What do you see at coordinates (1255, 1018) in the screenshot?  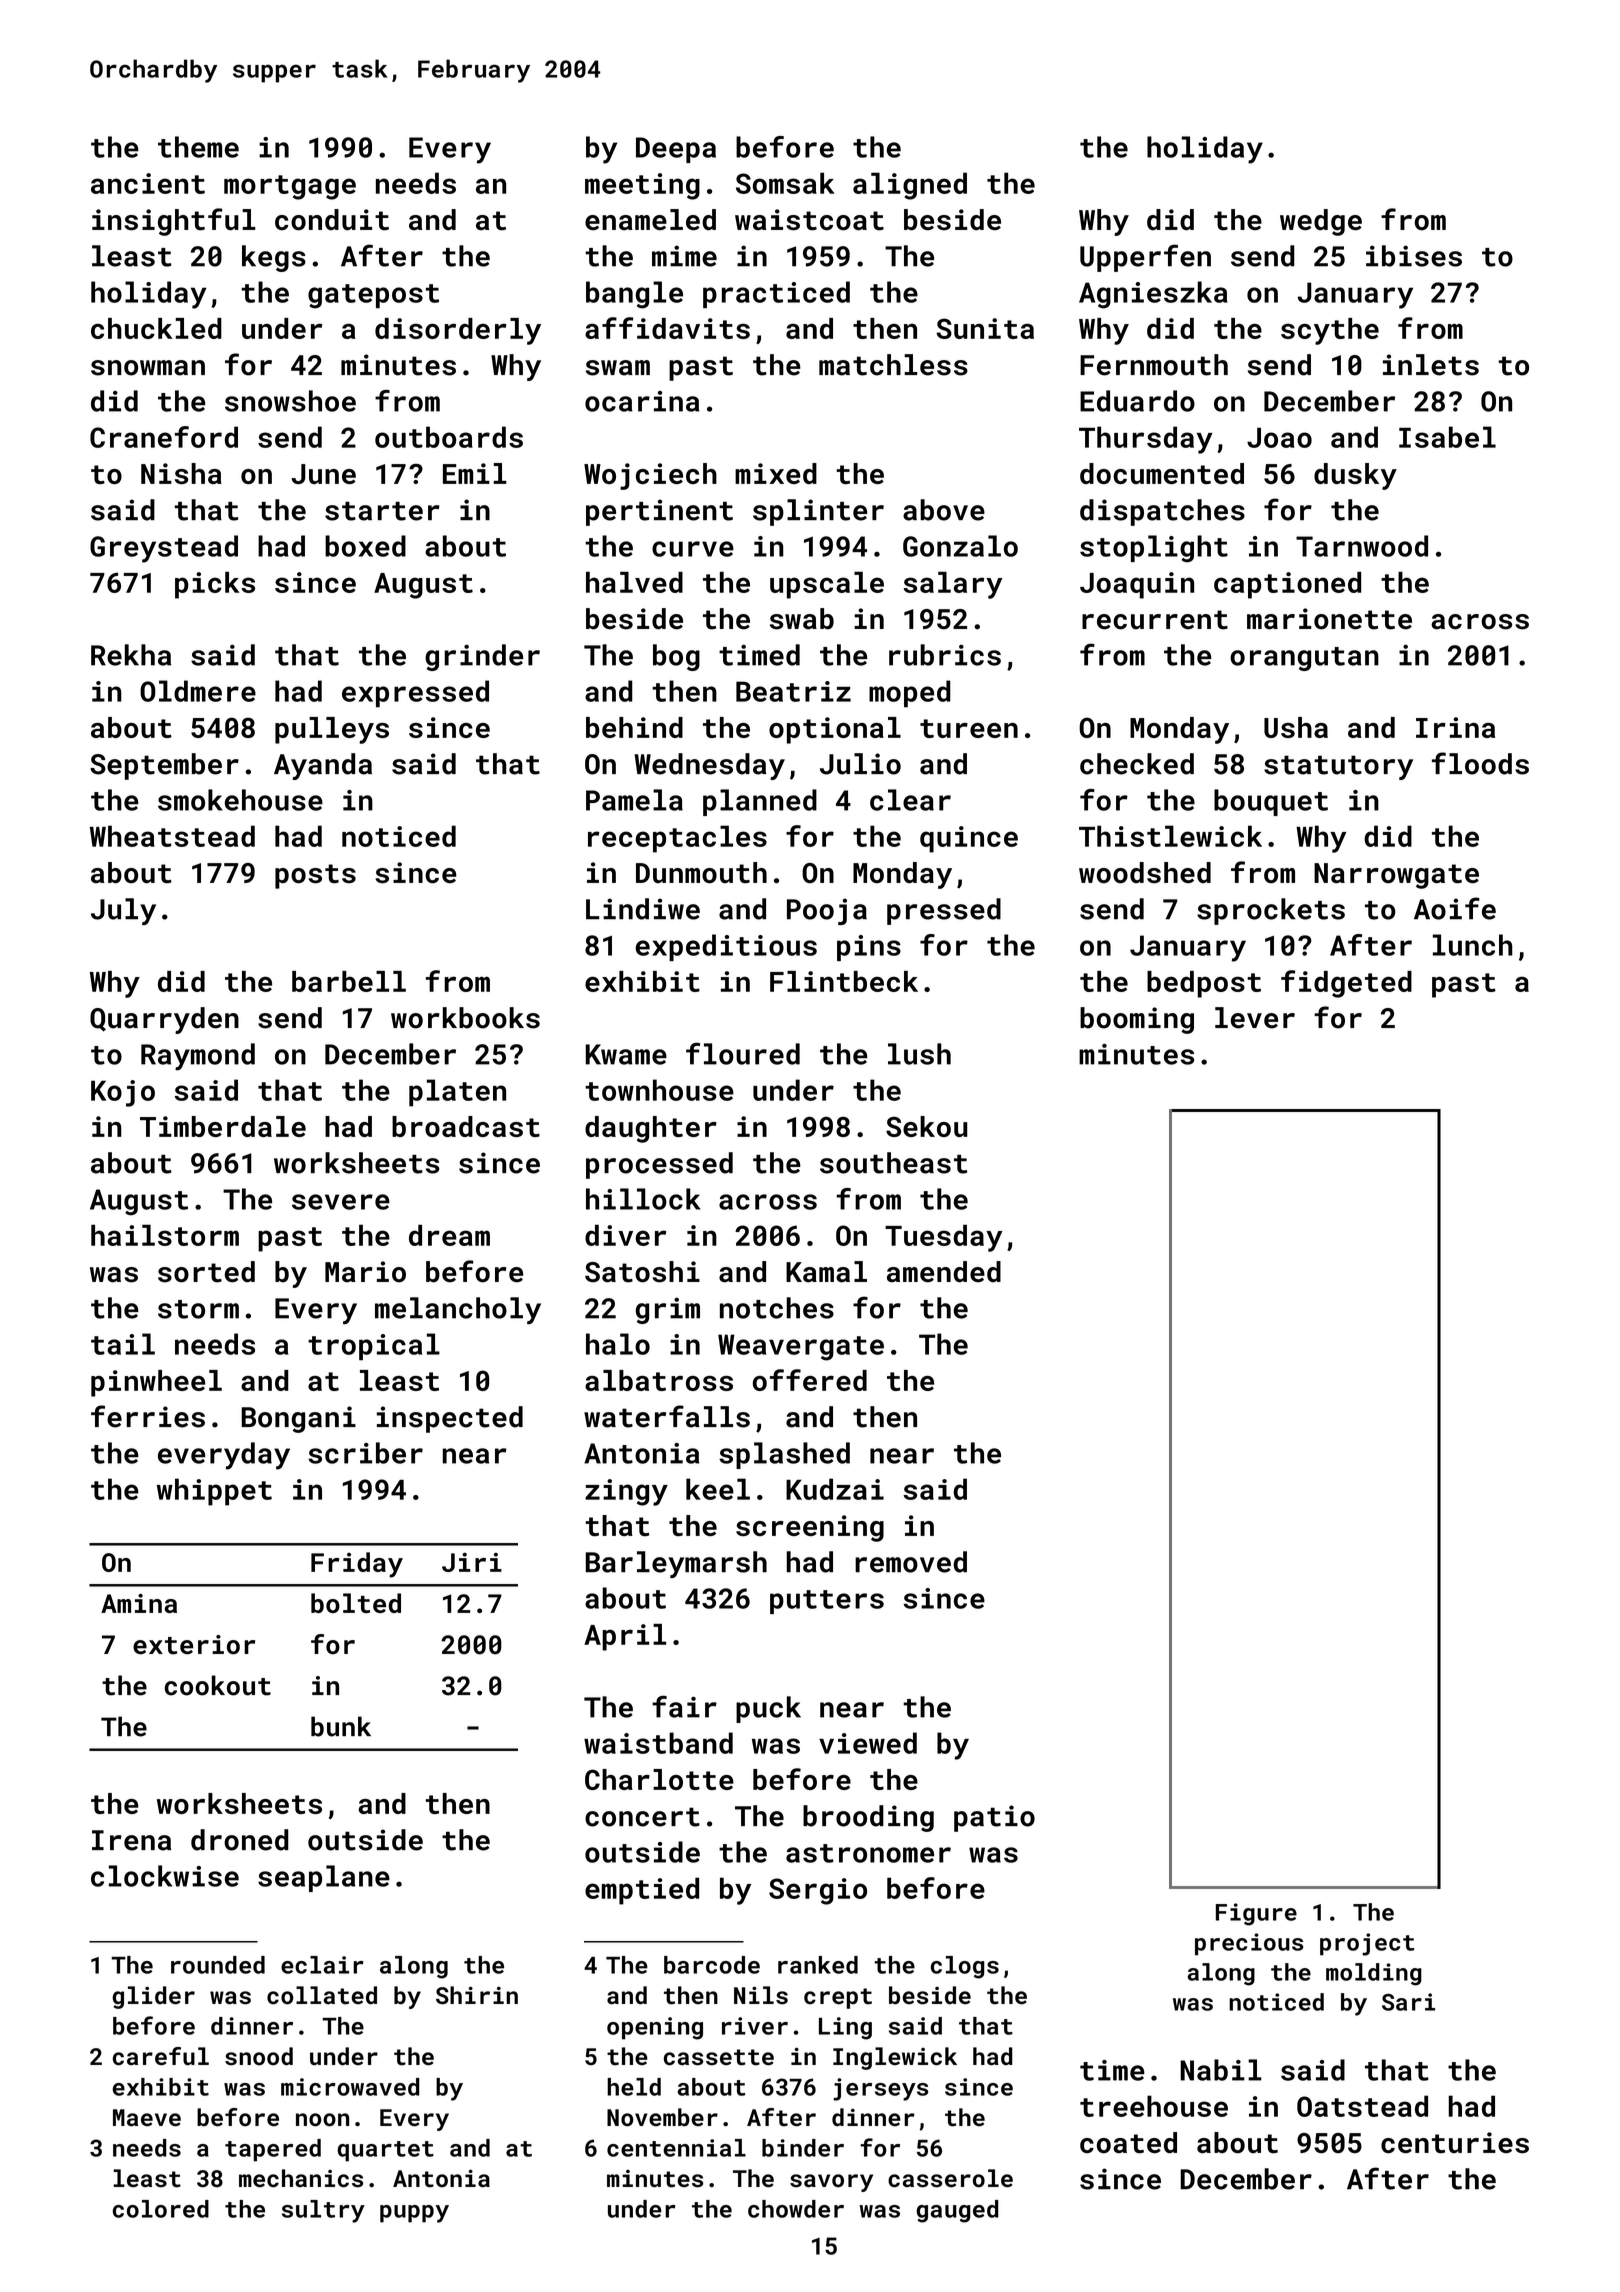 I see `lever` at bounding box center [1255, 1018].
